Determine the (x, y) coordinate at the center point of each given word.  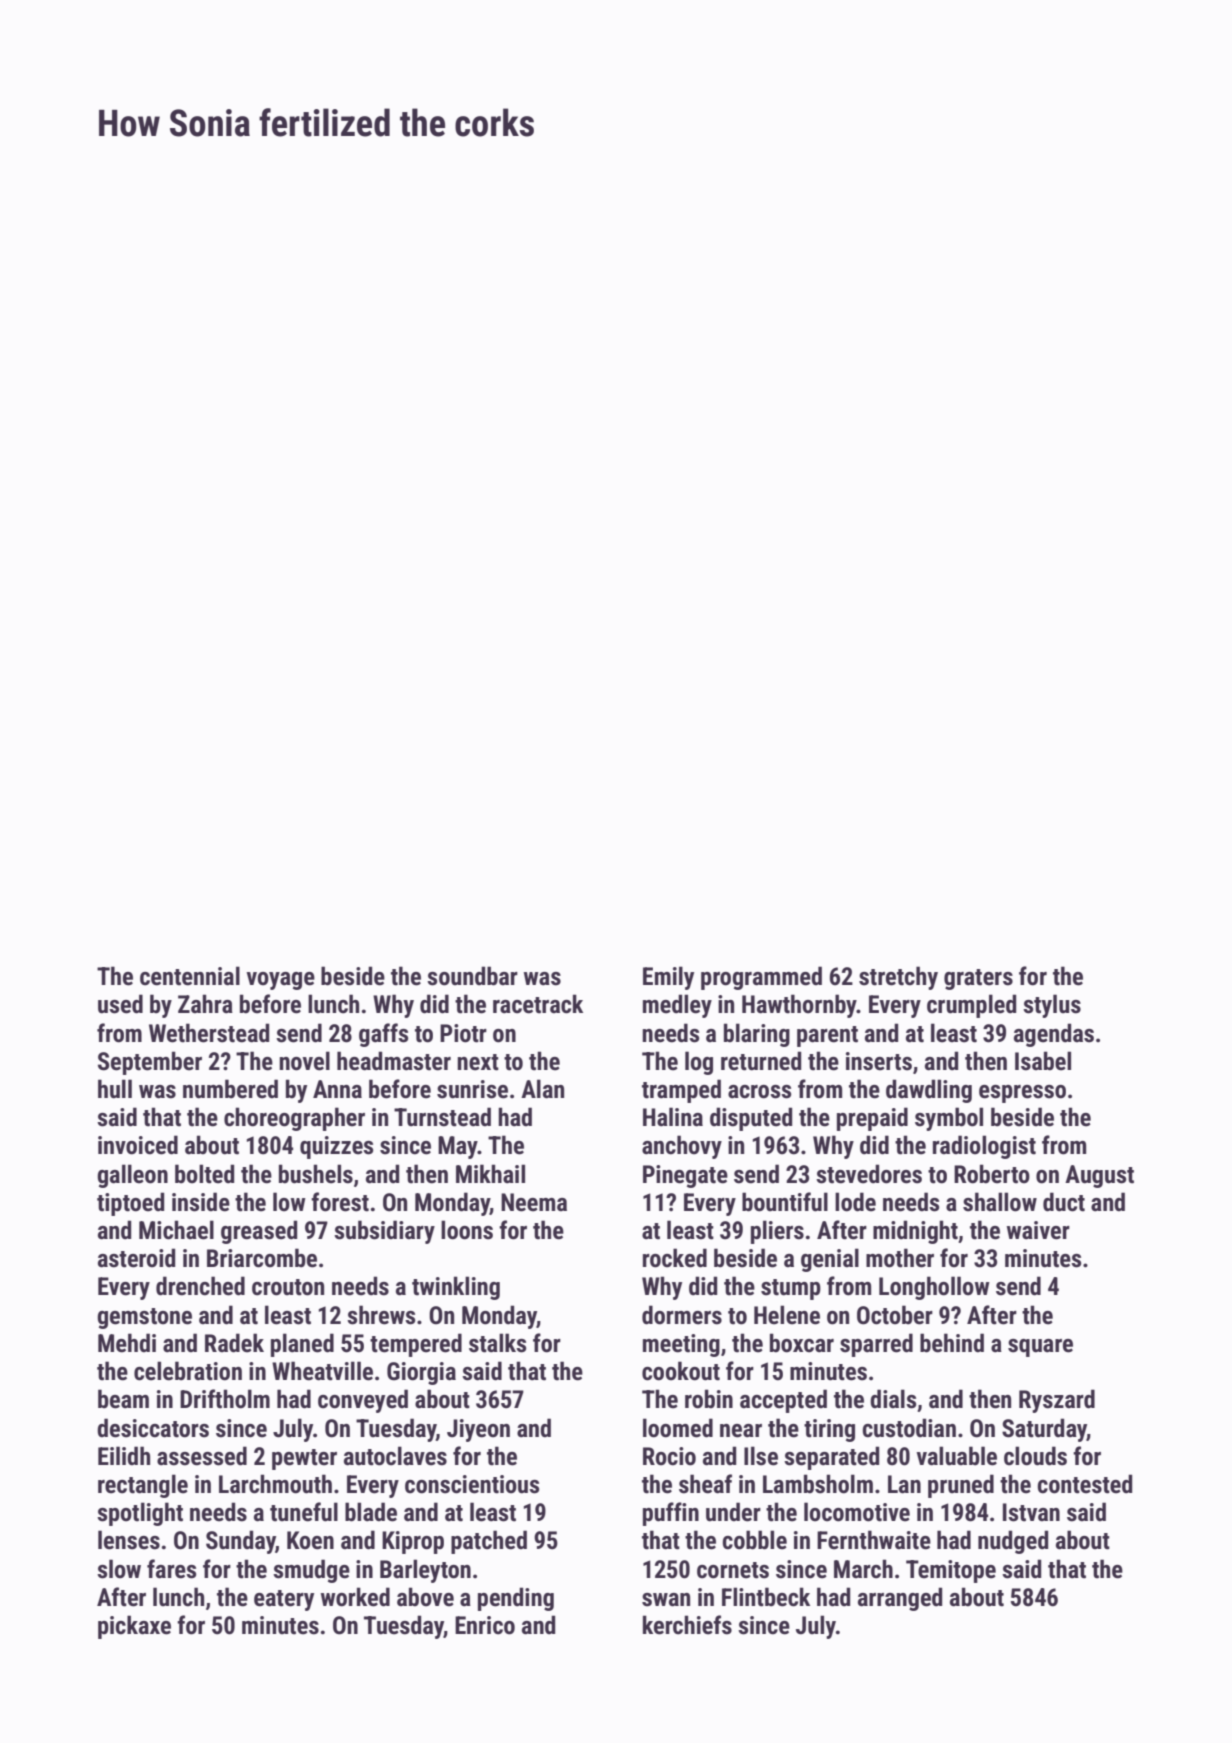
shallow (1000, 1202)
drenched (200, 1286)
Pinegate (685, 1176)
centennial (190, 976)
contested (1084, 1484)
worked (355, 1597)
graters (978, 979)
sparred (876, 1345)
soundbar (472, 976)
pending (516, 1599)
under (733, 1512)
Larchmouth (275, 1484)
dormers (682, 1315)
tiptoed (130, 1204)
